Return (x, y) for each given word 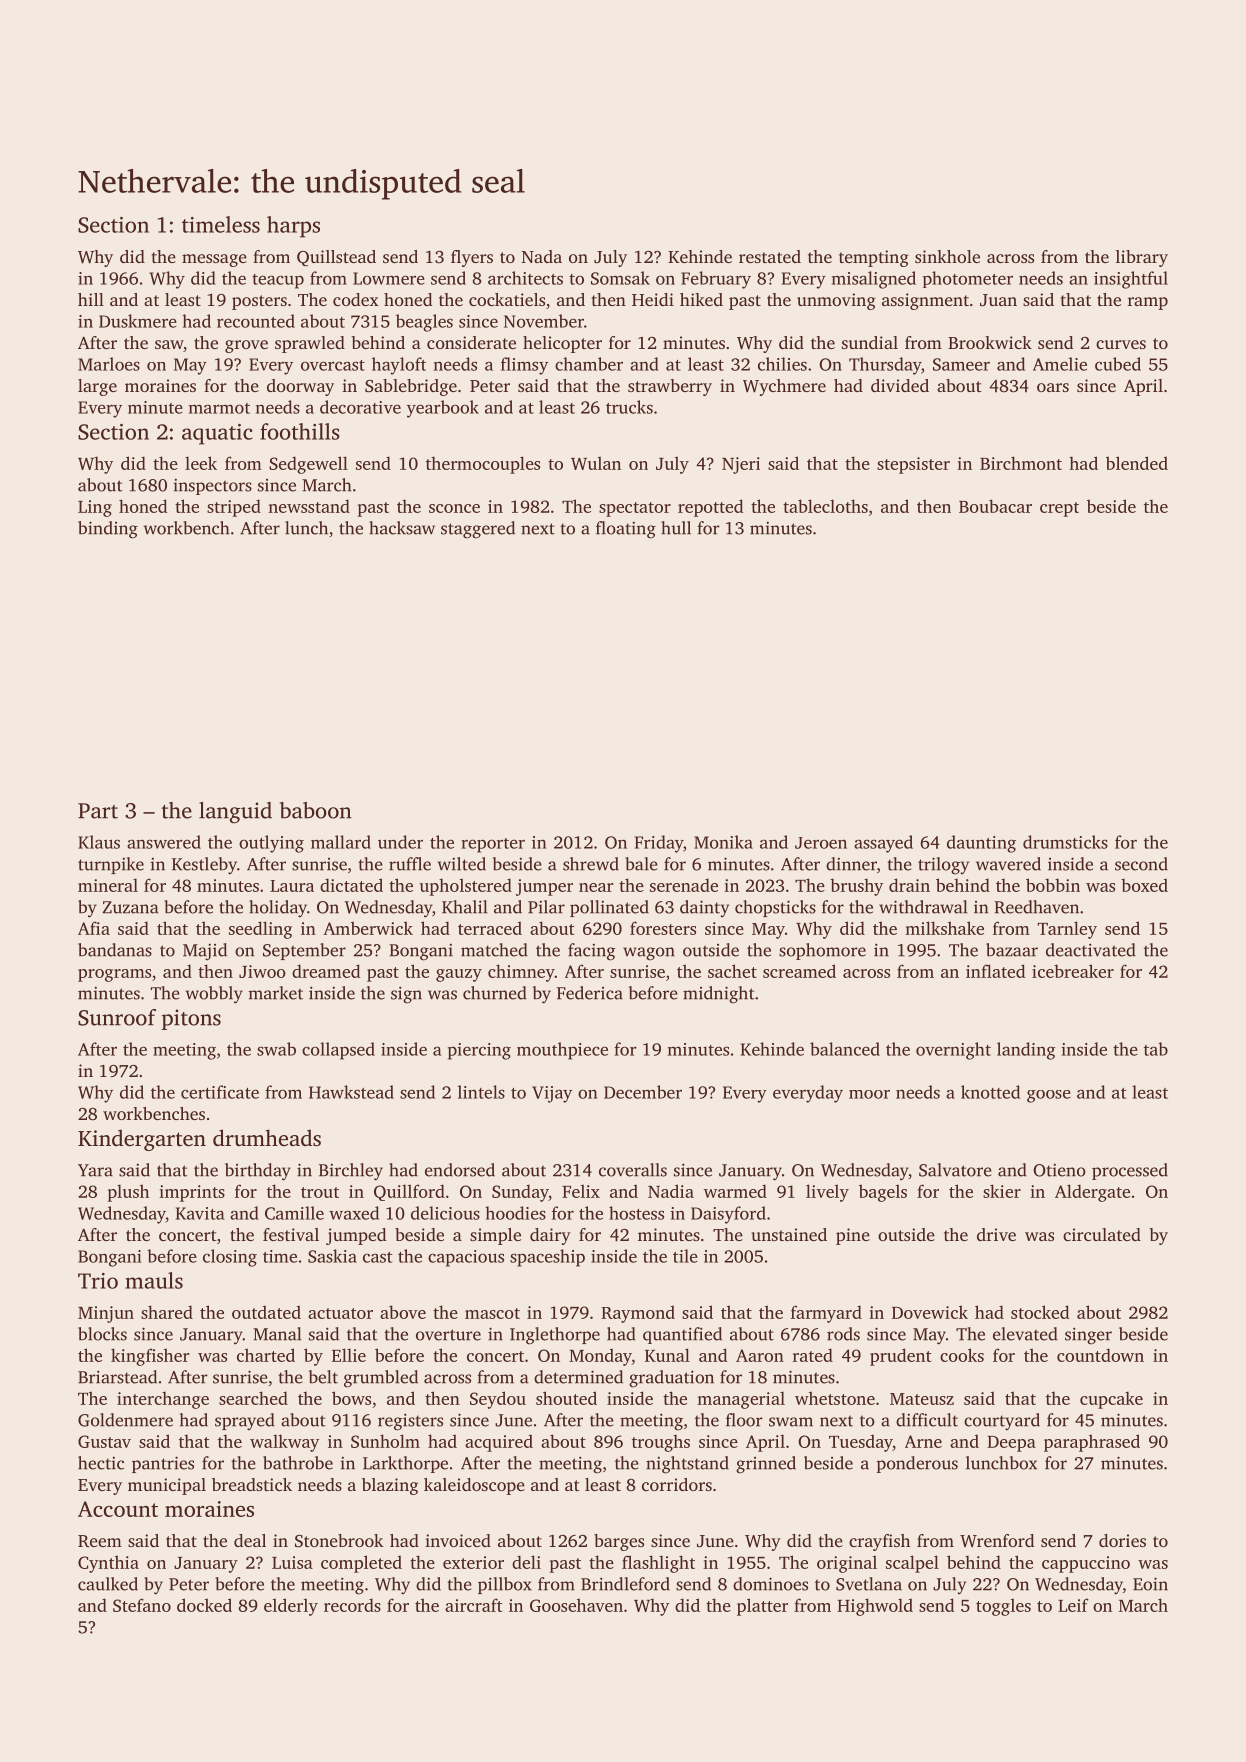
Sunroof (117, 1017)
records (352, 1605)
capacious (466, 1258)
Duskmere (138, 321)
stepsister (913, 465)
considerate (471, 342)
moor (869, 1094)
